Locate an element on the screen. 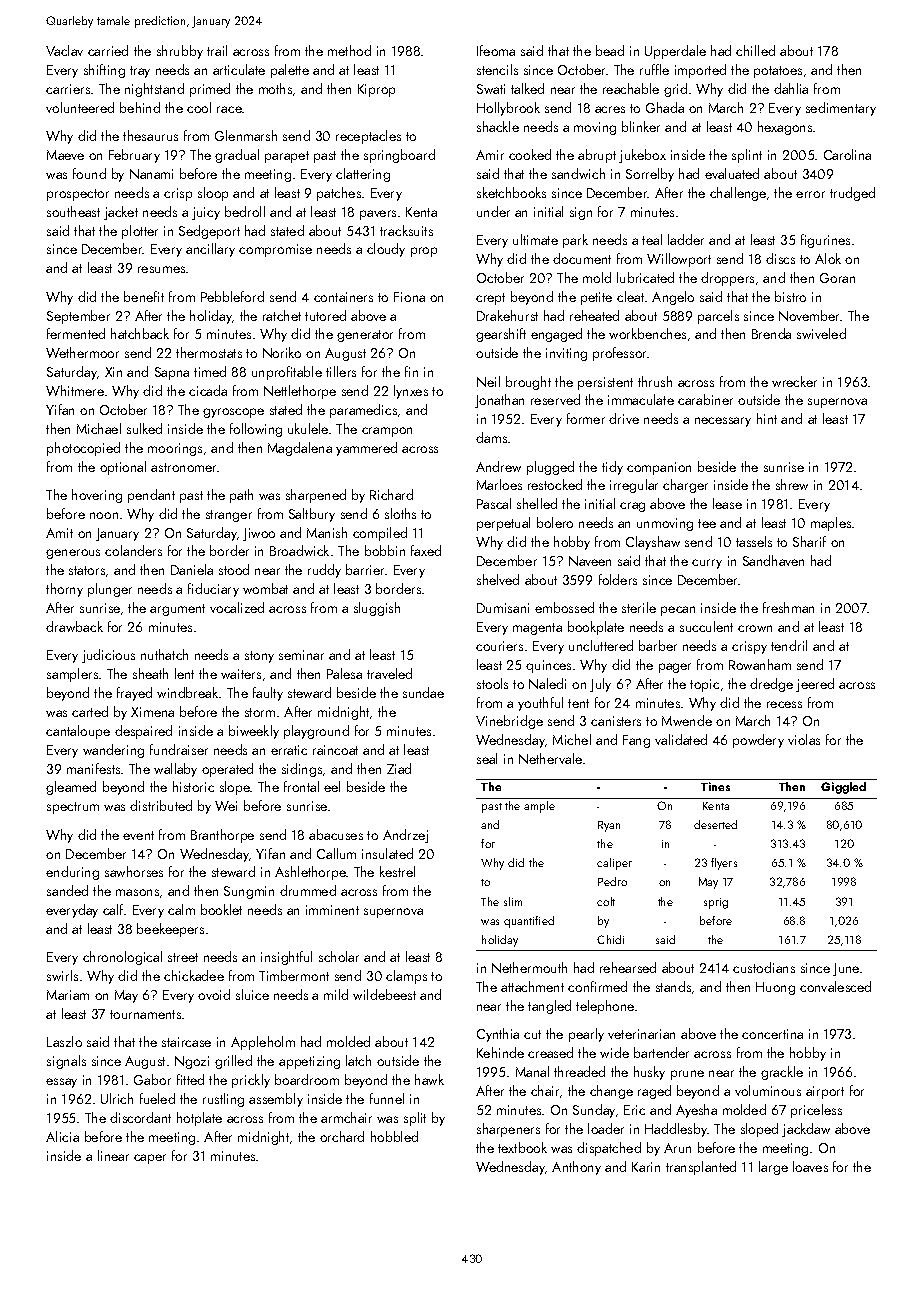 The width and height of the screenshot is (924, 1308). essay is located at coordinates (61, 1083).
